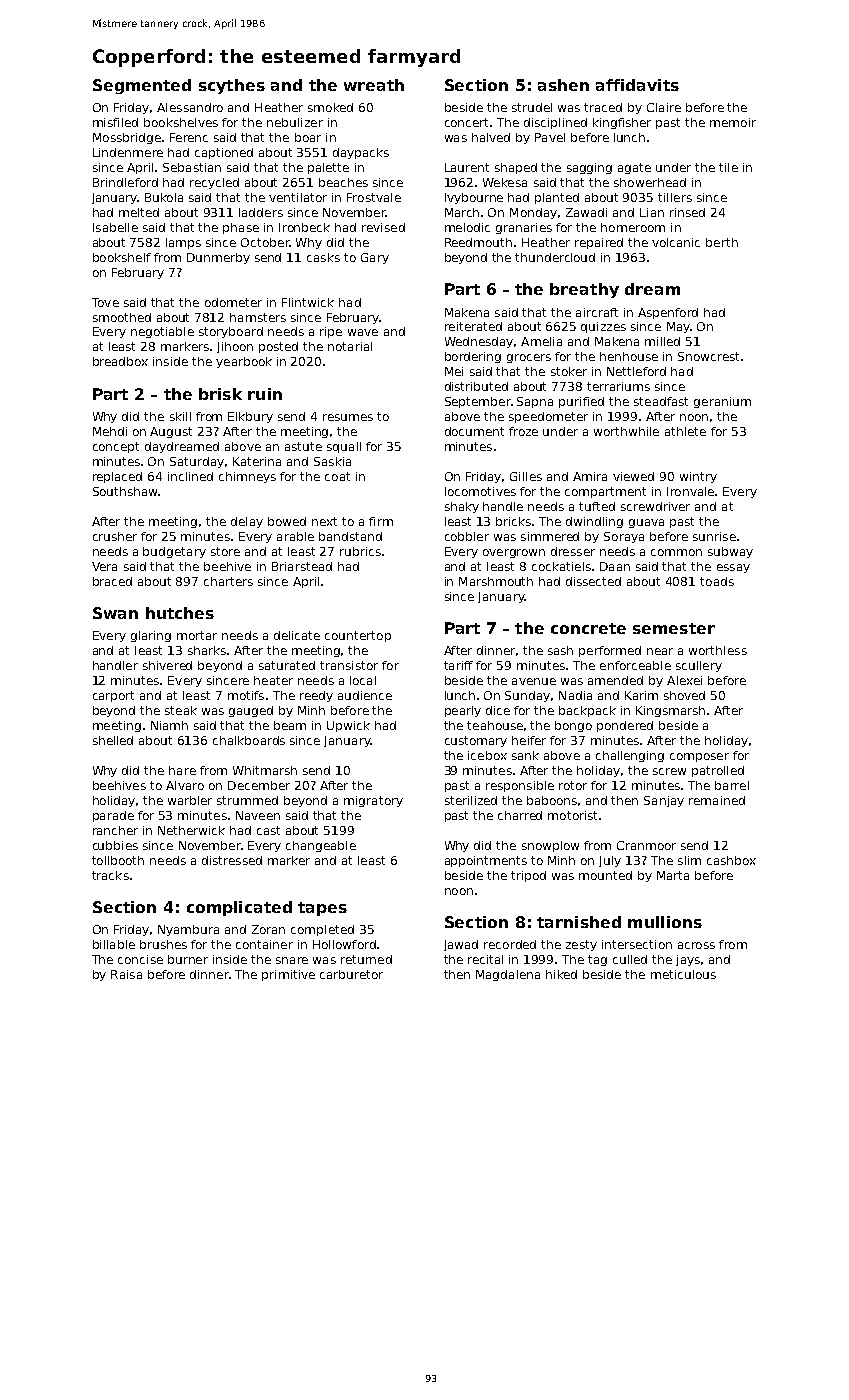  Describe the element at coordinates (498, 710) in the screenshot. I see `dice` at that location.
